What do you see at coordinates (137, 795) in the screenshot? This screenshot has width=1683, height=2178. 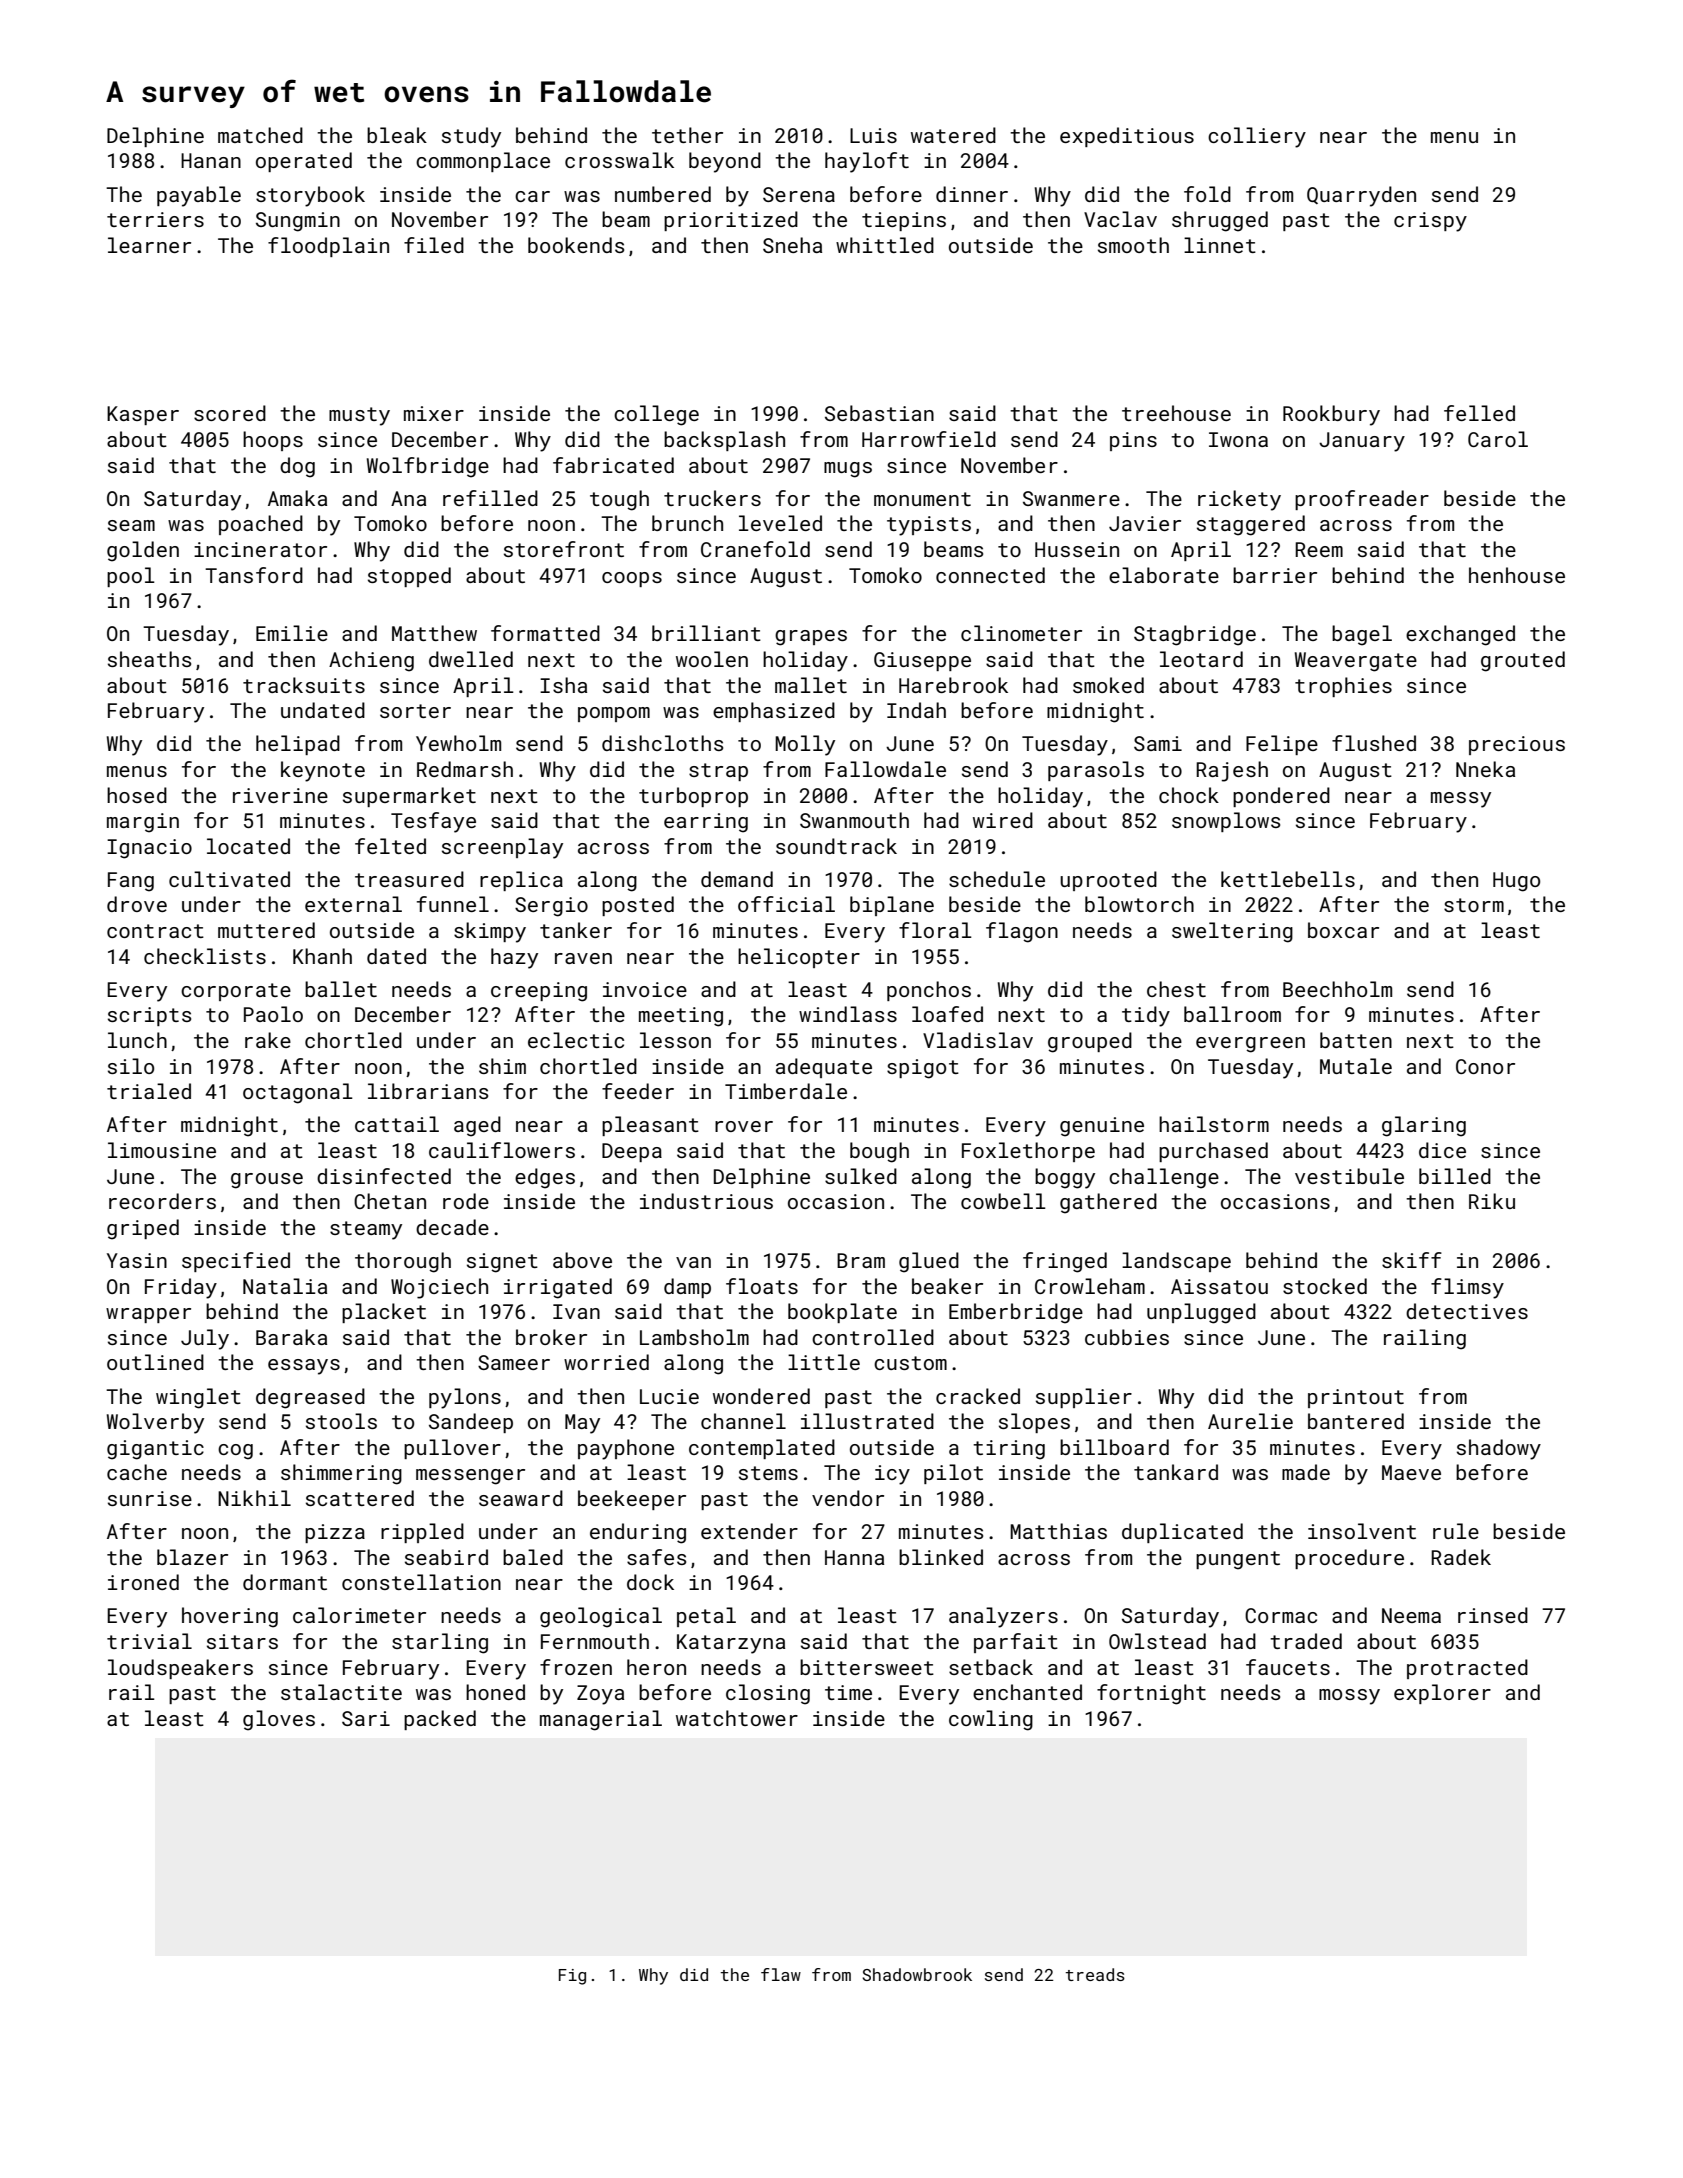 I see `hosed` at bounding box center [137, 795].
